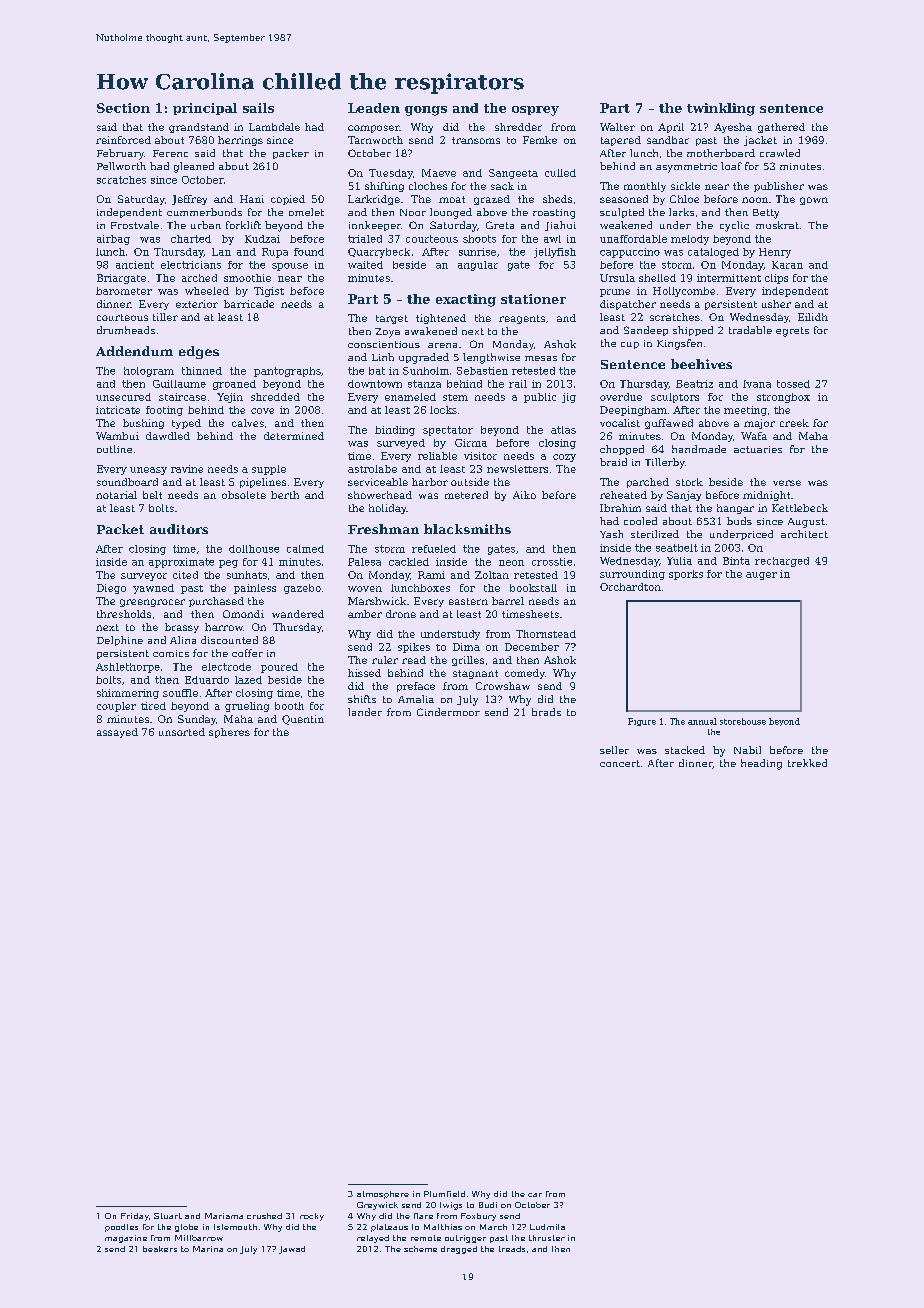  Describe the element at coordinates (794, 423) in the document. I see `creek` at that location.
